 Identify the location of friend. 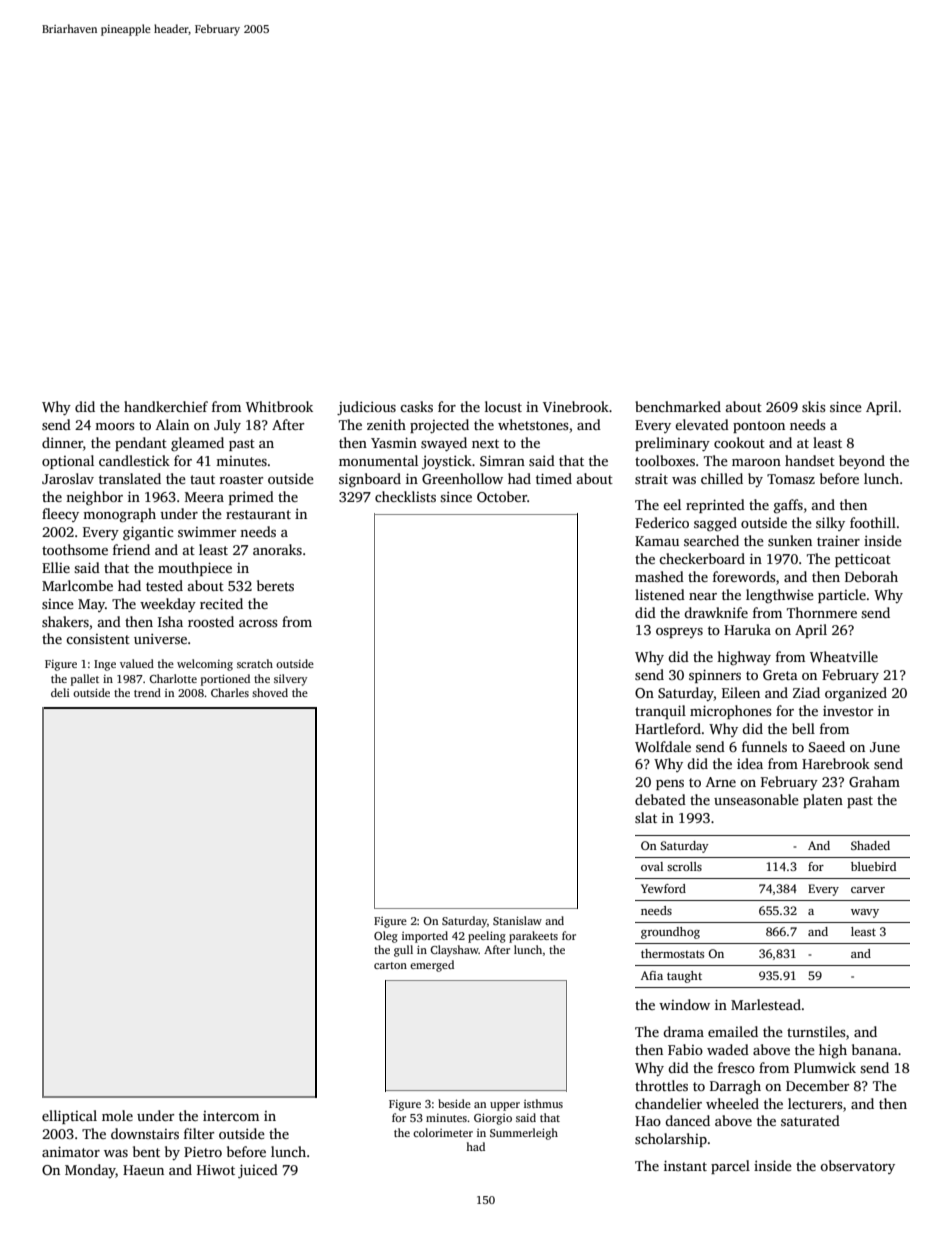
(131, 549).
